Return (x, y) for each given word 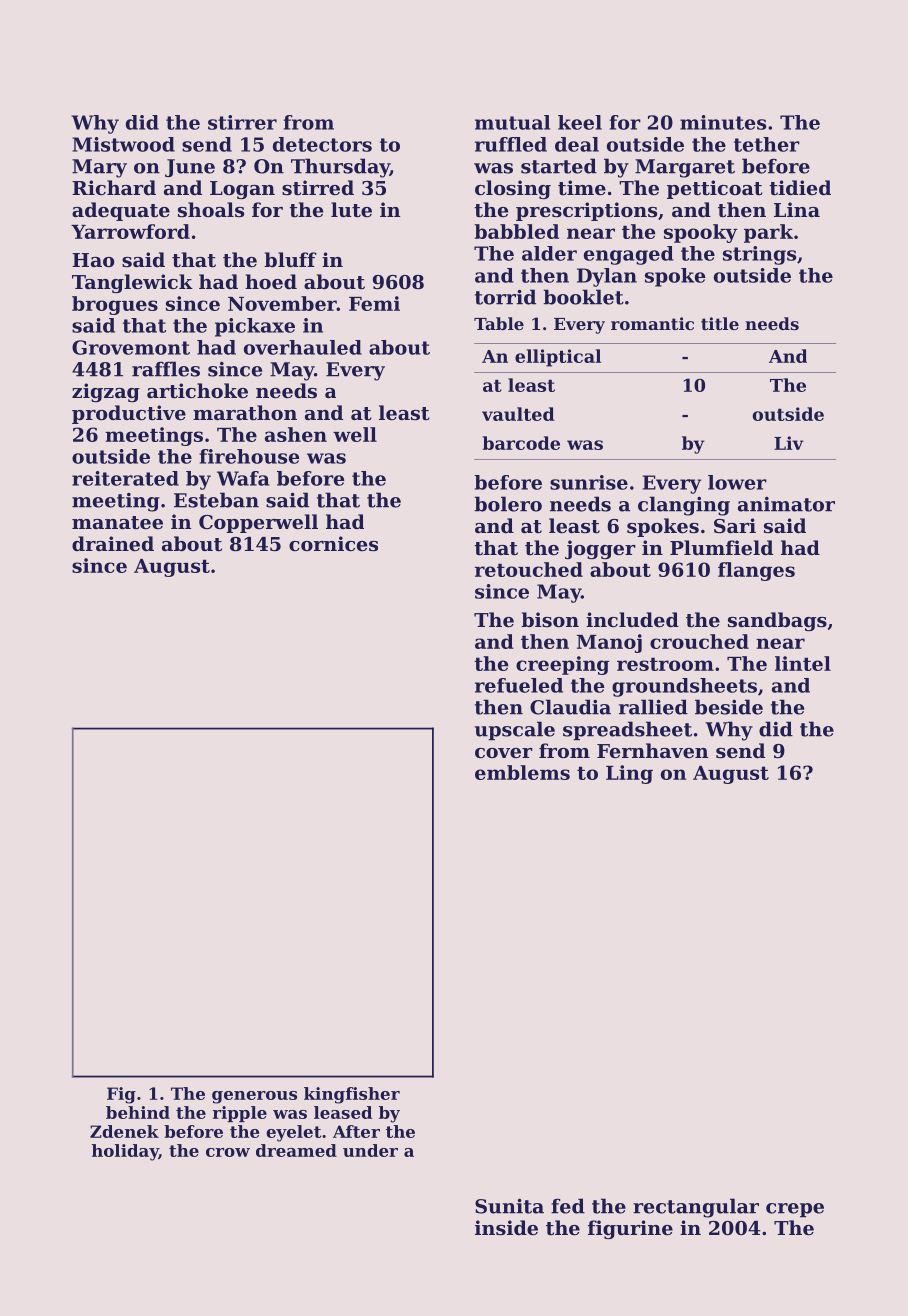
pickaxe (255, 327)
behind (138, 1112)
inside (506, 1228)
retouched (529, 569)
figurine (630, 1229)
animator (786, 504)
